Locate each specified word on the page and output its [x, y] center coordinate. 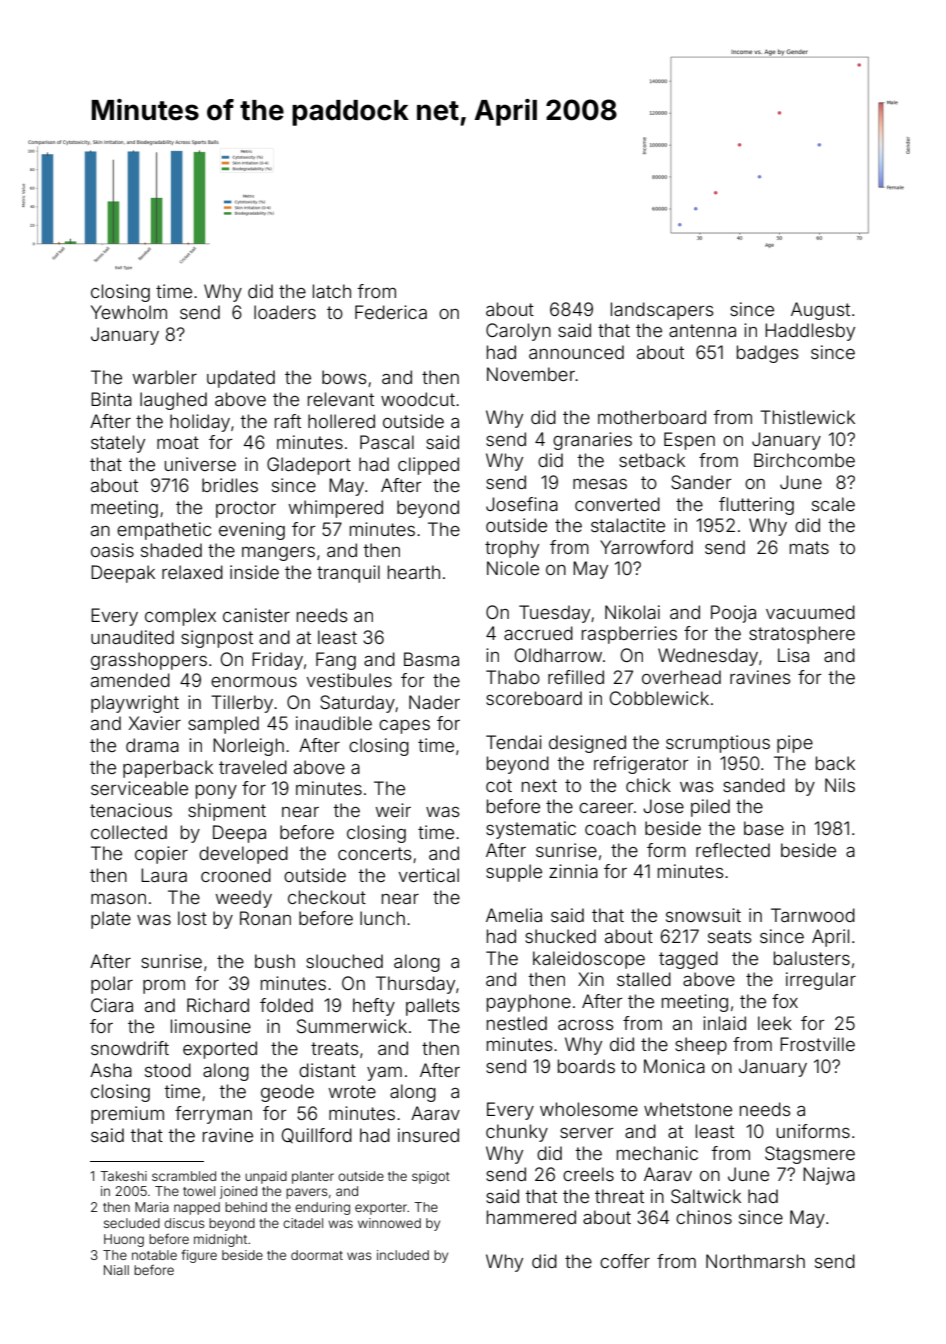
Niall [116, 1270]
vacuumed [810, 612]
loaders [285, 312]
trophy [512, 549]
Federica [391, 312]
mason [118, 898]
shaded [171, 550]
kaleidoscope [589, 960]
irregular [821, 981]
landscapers [662, 311]
